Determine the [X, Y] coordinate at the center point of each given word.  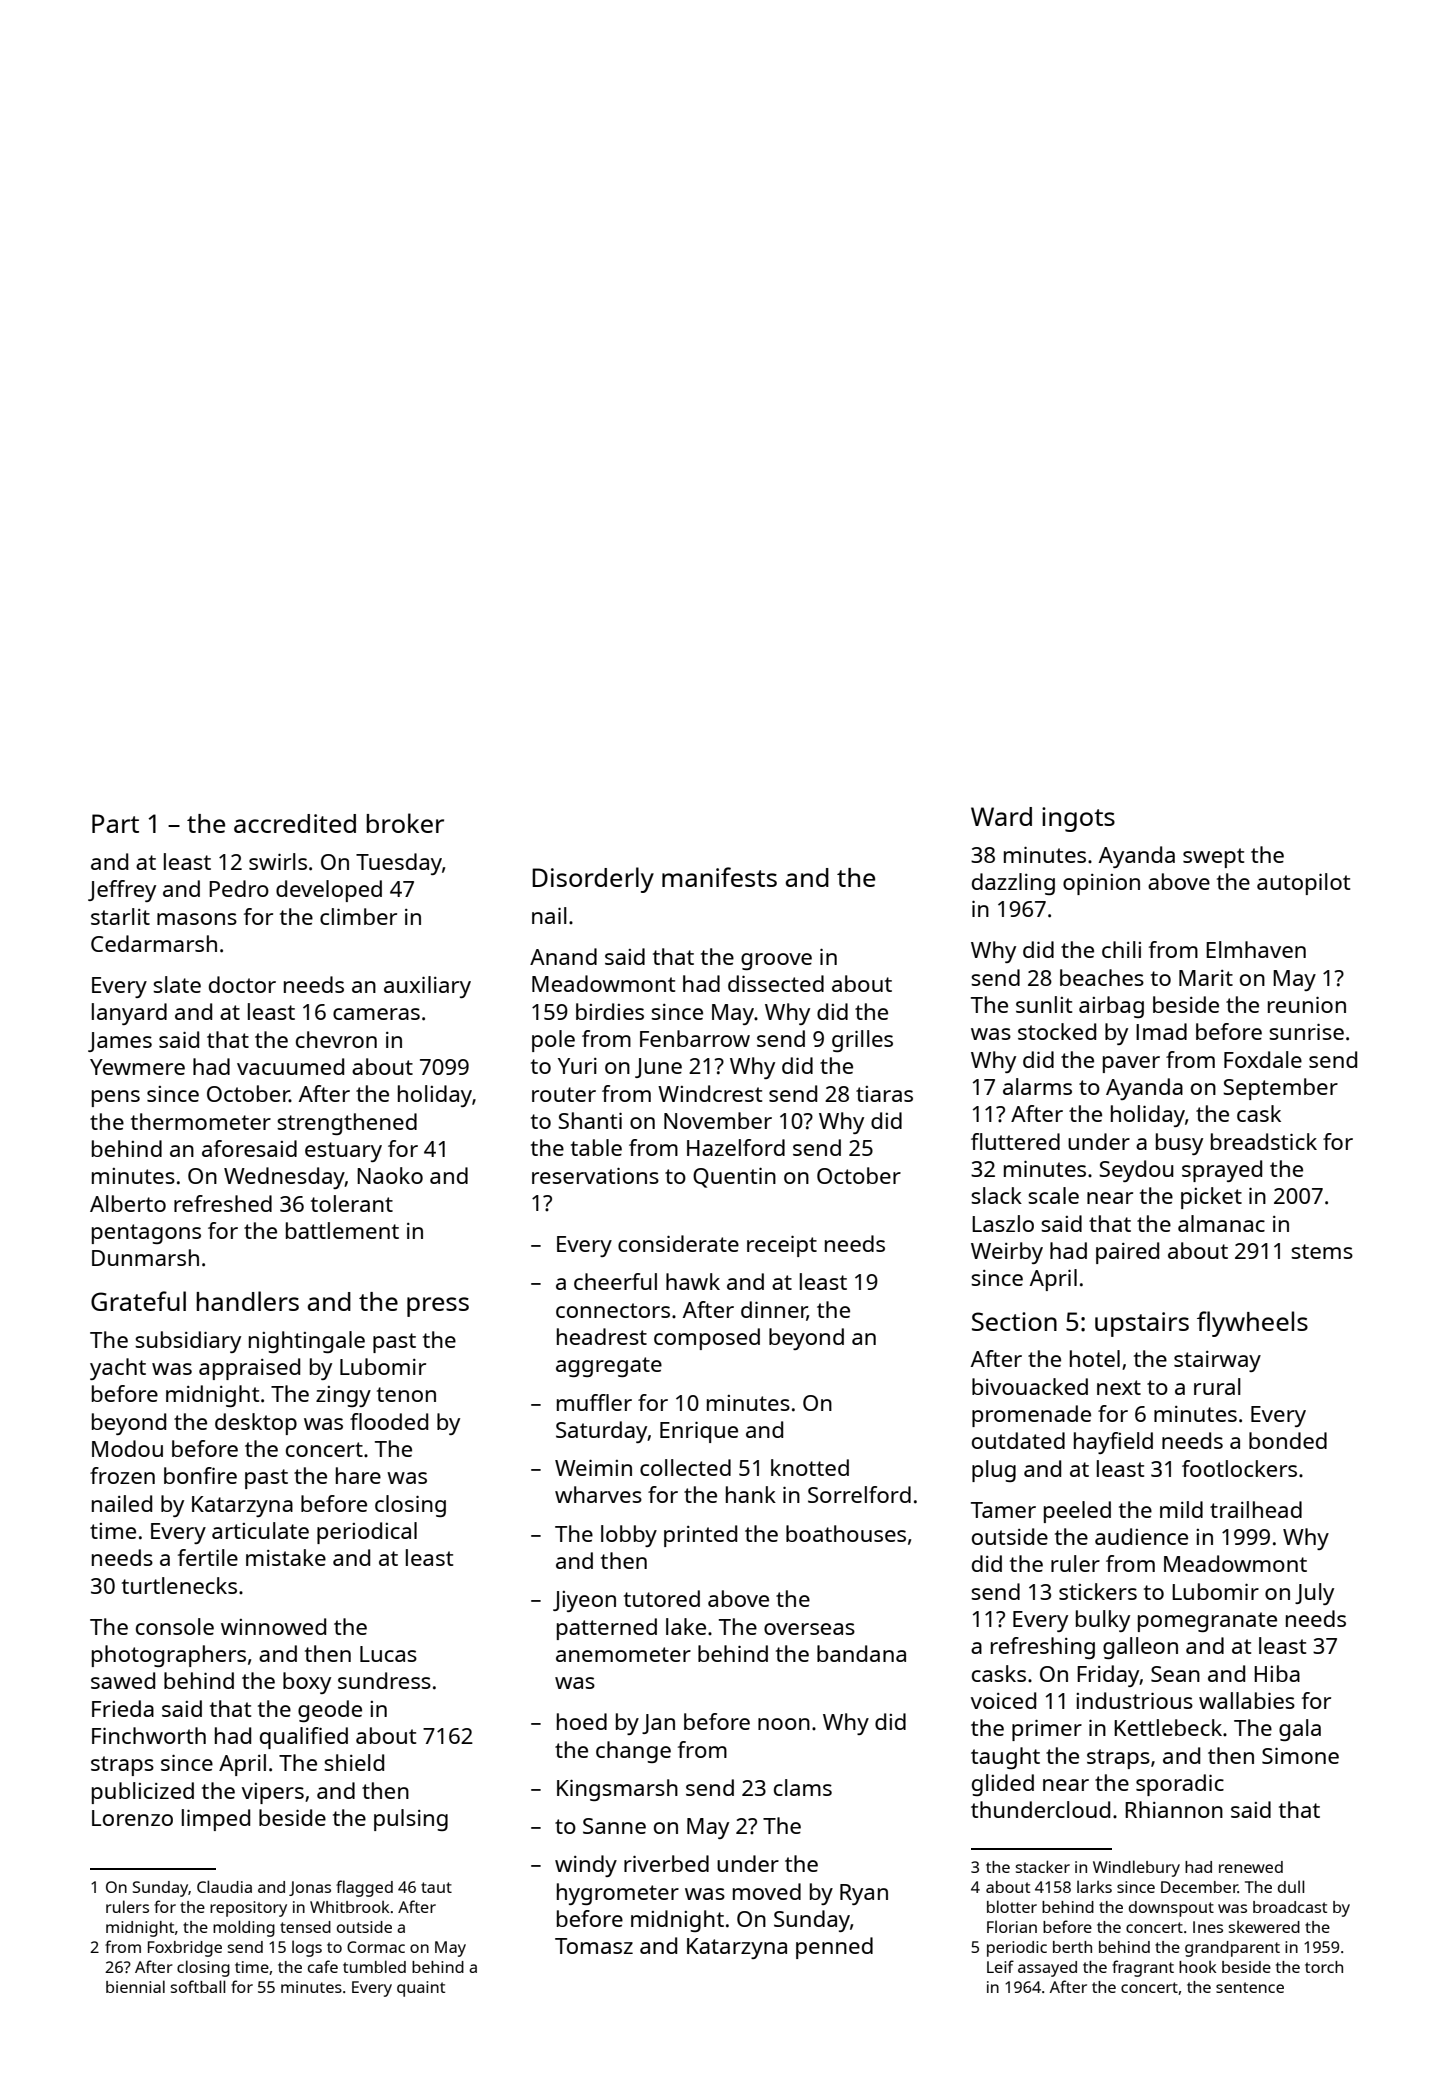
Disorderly [593, 880]
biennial [135, 1986]
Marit [1206, 978]
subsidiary [188, 1342]
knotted [810, 1467]
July [1314, 1594]
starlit [120, 916]
